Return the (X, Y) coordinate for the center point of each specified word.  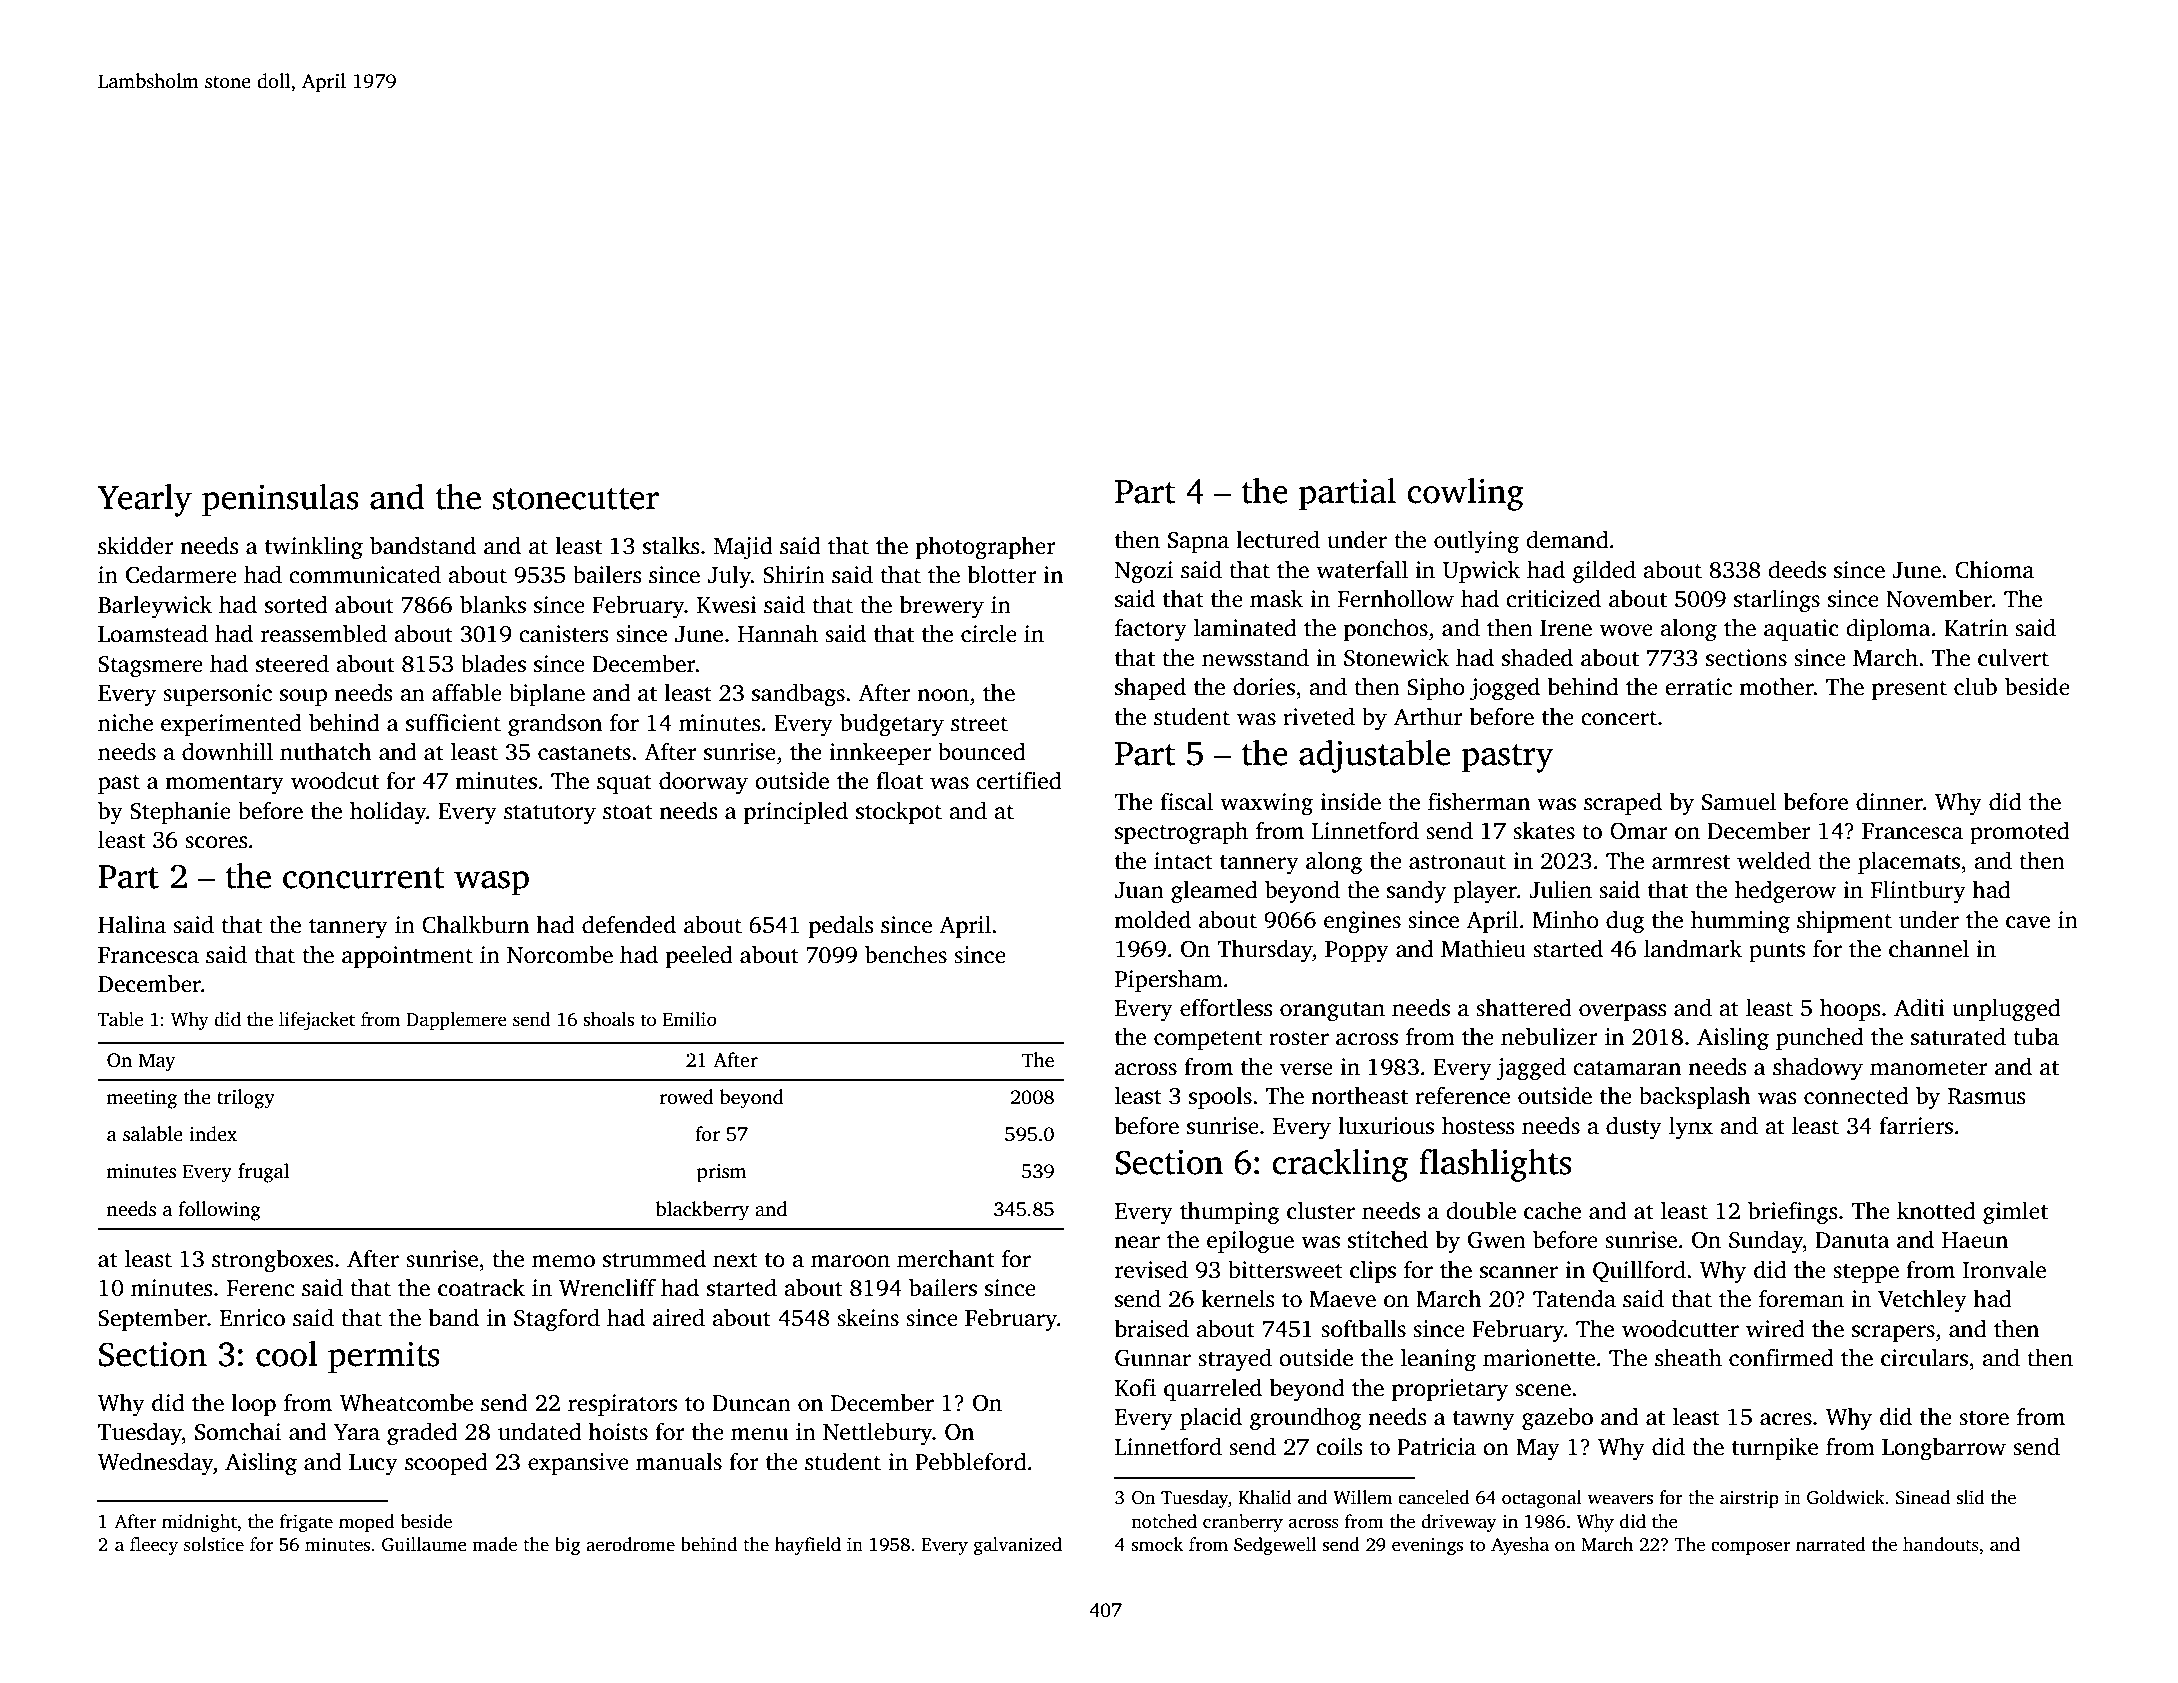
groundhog (1306, 1419)
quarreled (1213, 1389)
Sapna (1198, 542)
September (152, 1319)
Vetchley (1922, 1301)
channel (1929, 948)
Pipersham (1169, 980)
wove (1626, 630)
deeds (1797, 569)
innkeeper (880, 753)
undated (540, 1431)
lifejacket (317, 1021)
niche (125, 722)
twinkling (314, 548)
